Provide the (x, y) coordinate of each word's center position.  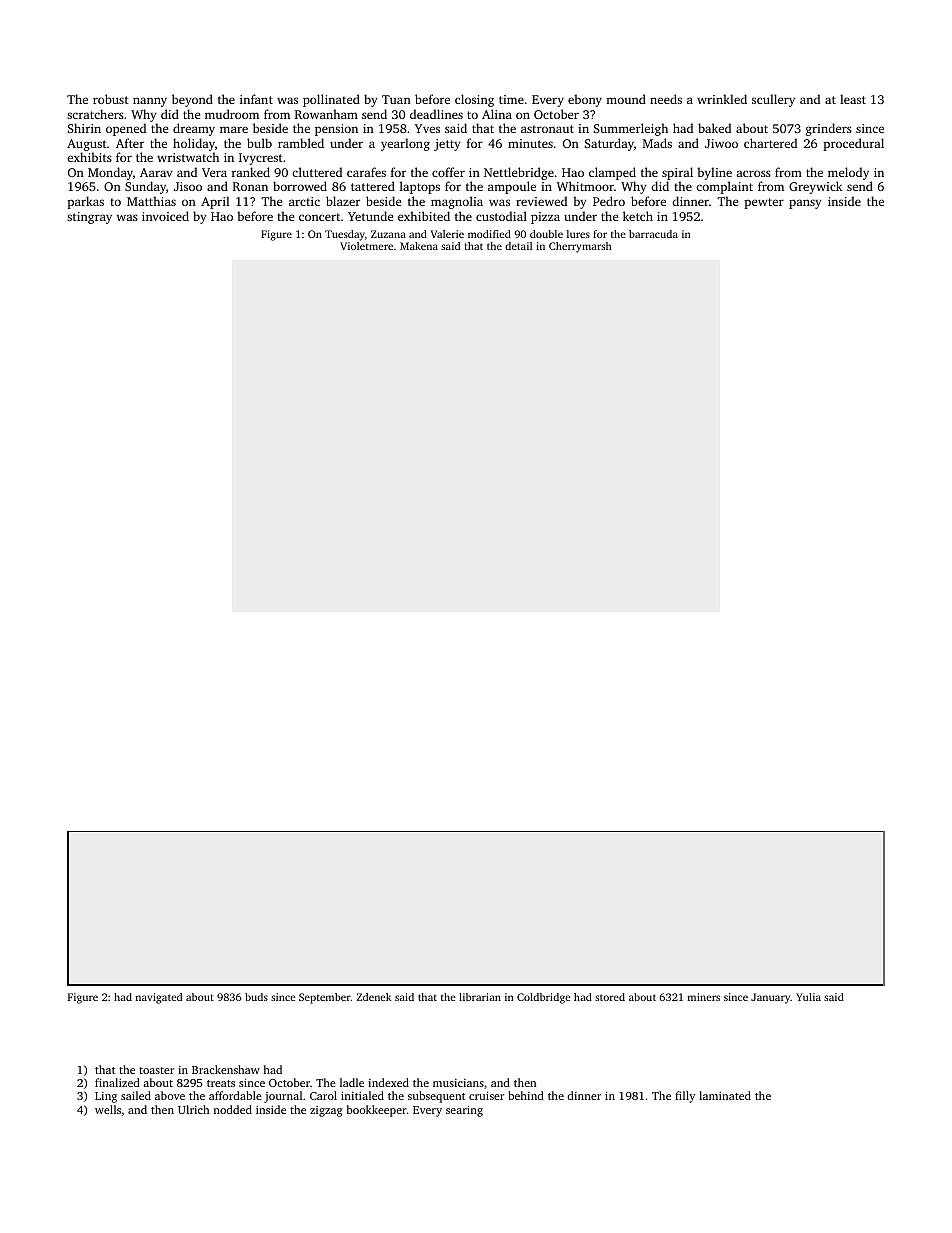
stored (610, 997)
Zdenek (374, 997)
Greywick (816, 187)
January (771, 998)
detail (518, 246)
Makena (419, 246)
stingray (89, 218)
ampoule (512, 187)
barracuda (653, 234)
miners (704, 997)
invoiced (165, 216)
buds (256, 997)
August (87, 145)
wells (108, 1109)
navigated (159, 998)
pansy (805, 204)
